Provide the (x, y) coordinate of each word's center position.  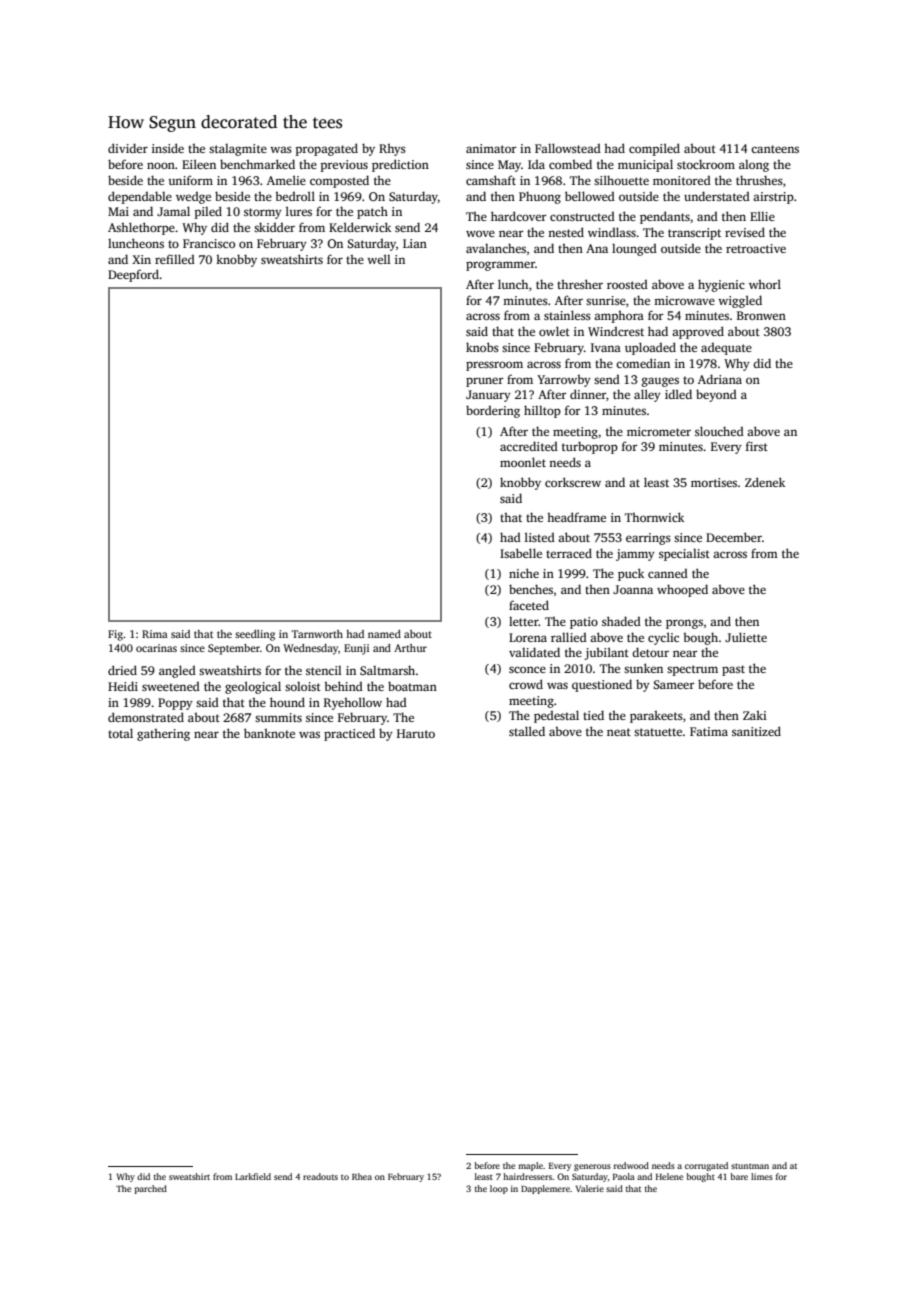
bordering (493, 411)
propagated (326, 149)
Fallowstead (568, 148)
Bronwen (761, 315)
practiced (349, 734)
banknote (269, 733)
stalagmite (238, 150)
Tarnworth (317, 634)
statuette (658, 732)
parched (151, 1189)
